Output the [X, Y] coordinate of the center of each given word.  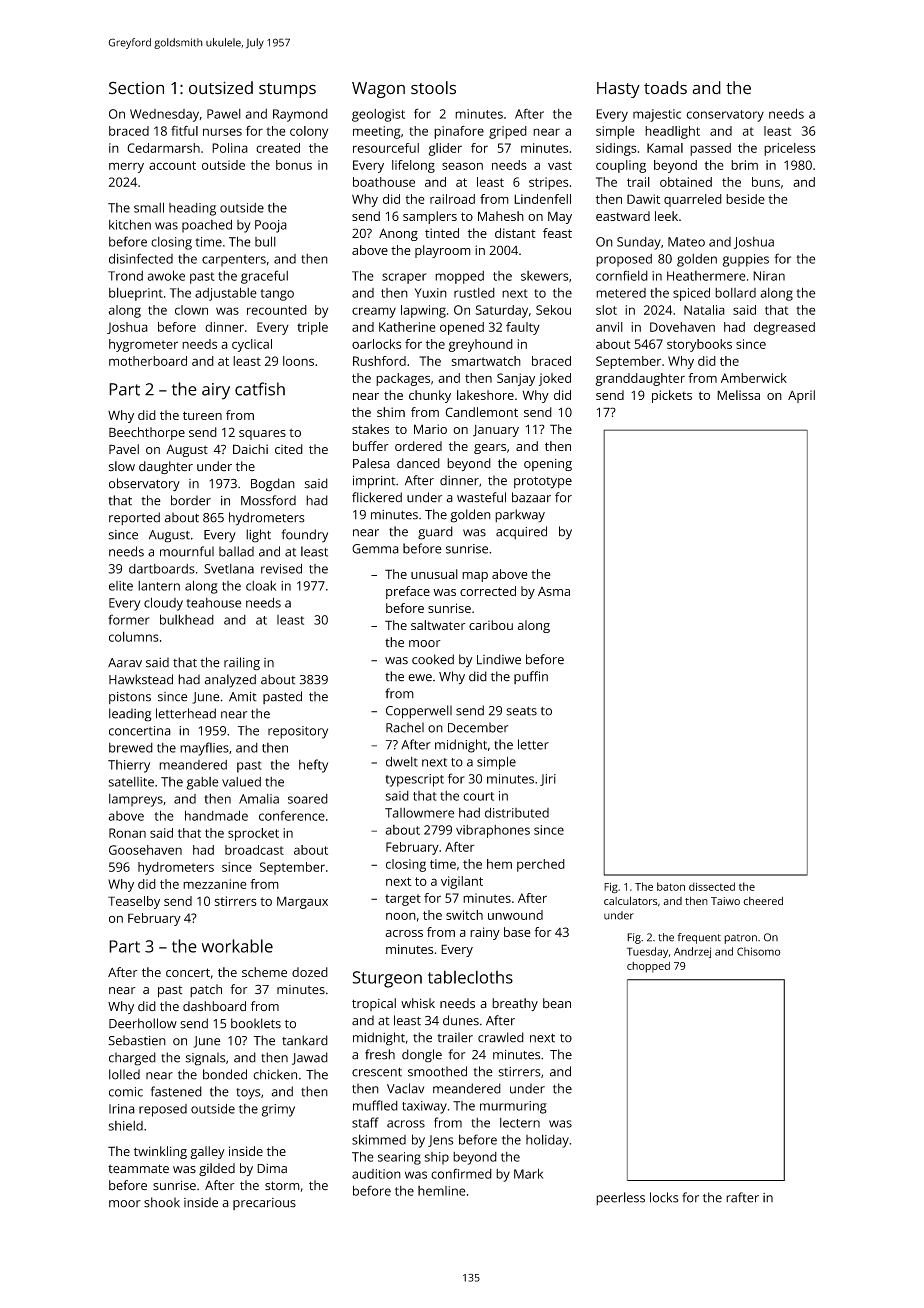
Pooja [271, 226]
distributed [517, 812]
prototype [543, 483]
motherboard [148, 361]
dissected [712, 886]
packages [403, 379]
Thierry [129, 766]
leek [666, 216]
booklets [256, 1023]
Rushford [379, 361]
